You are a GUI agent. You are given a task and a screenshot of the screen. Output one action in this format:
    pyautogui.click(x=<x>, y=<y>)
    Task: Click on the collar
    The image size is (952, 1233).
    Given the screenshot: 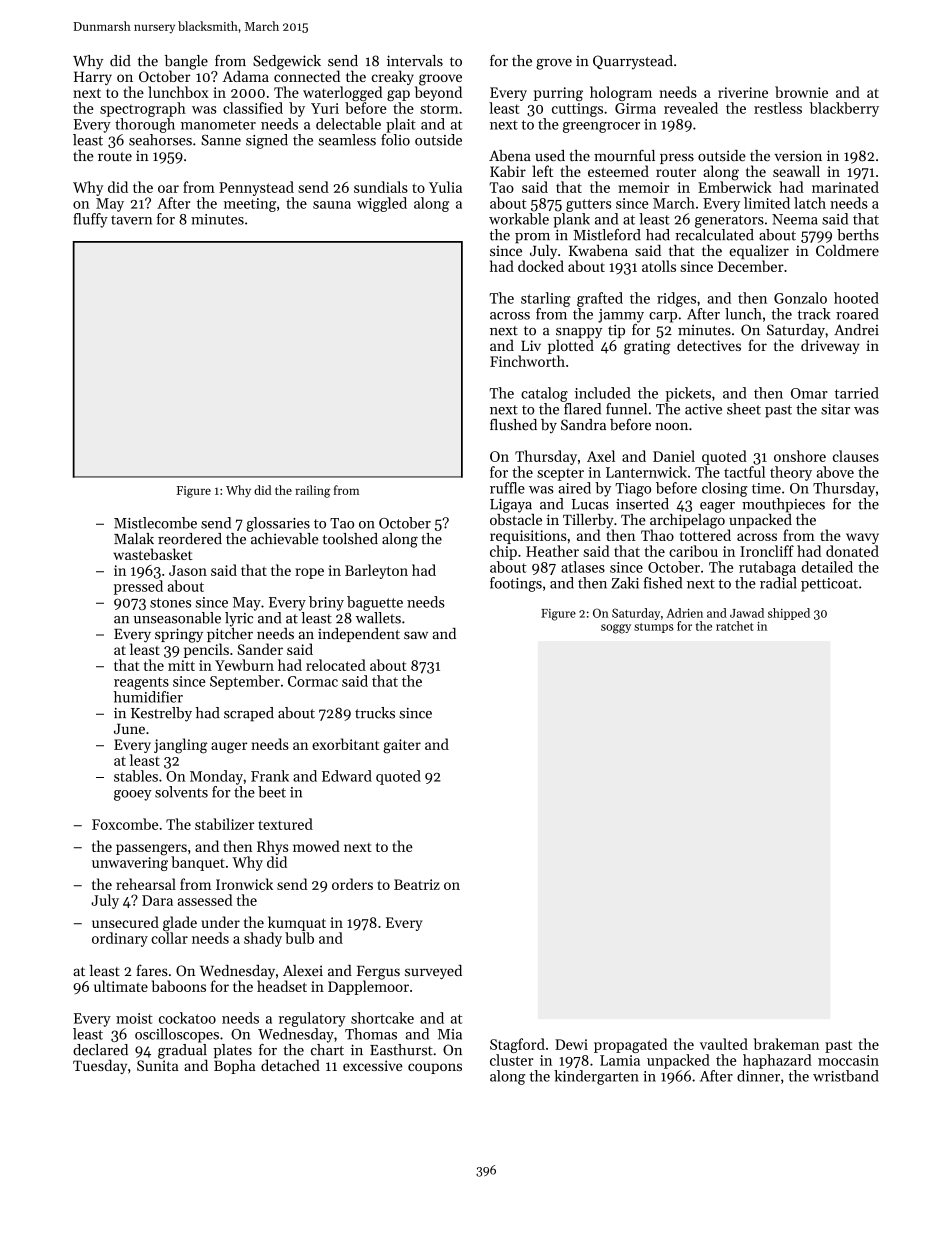 What is the action you would take?
    pyautogui.click(x=169, y=938)
